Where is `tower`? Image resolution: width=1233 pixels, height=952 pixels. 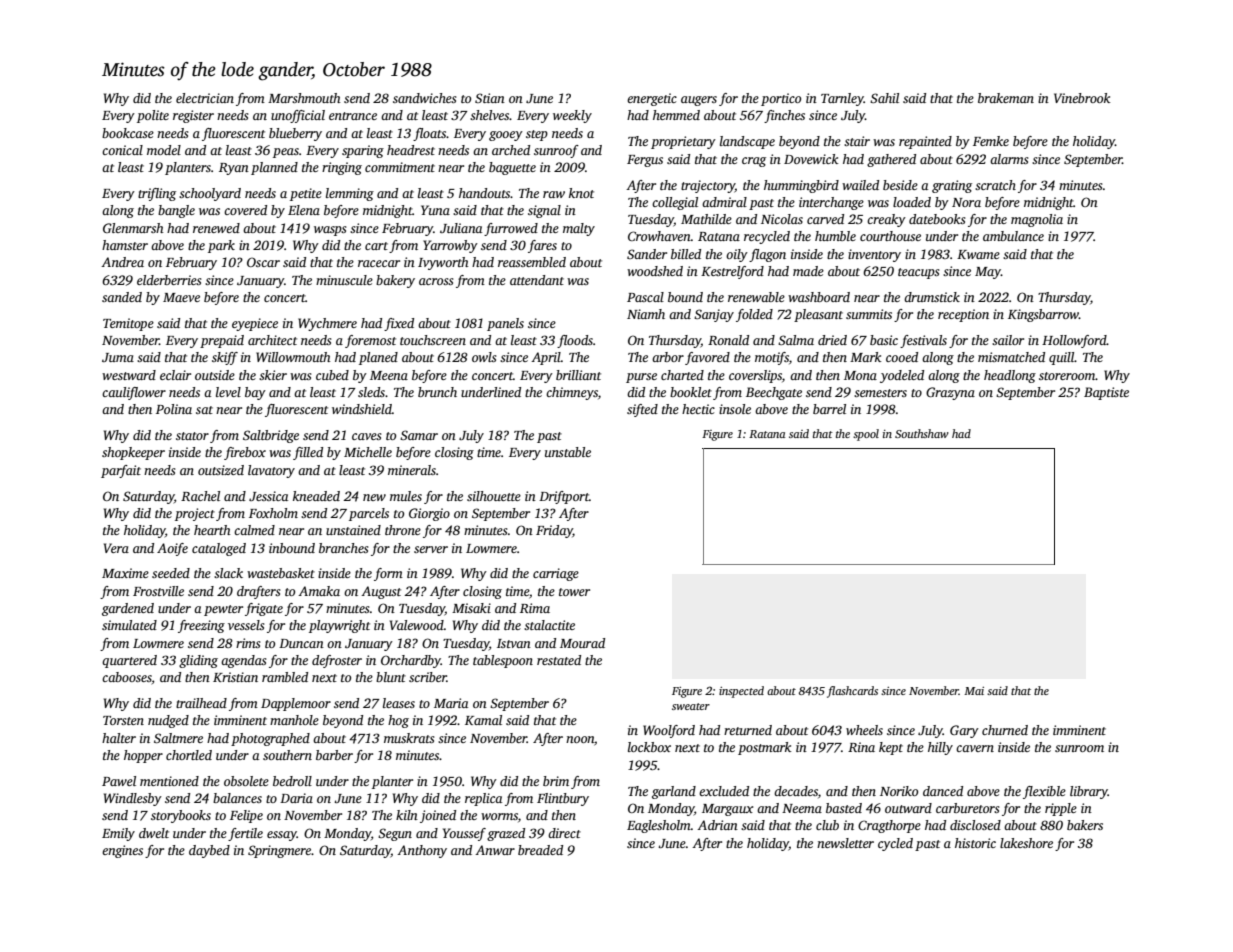 tower is located at coordinates (574, 592).
